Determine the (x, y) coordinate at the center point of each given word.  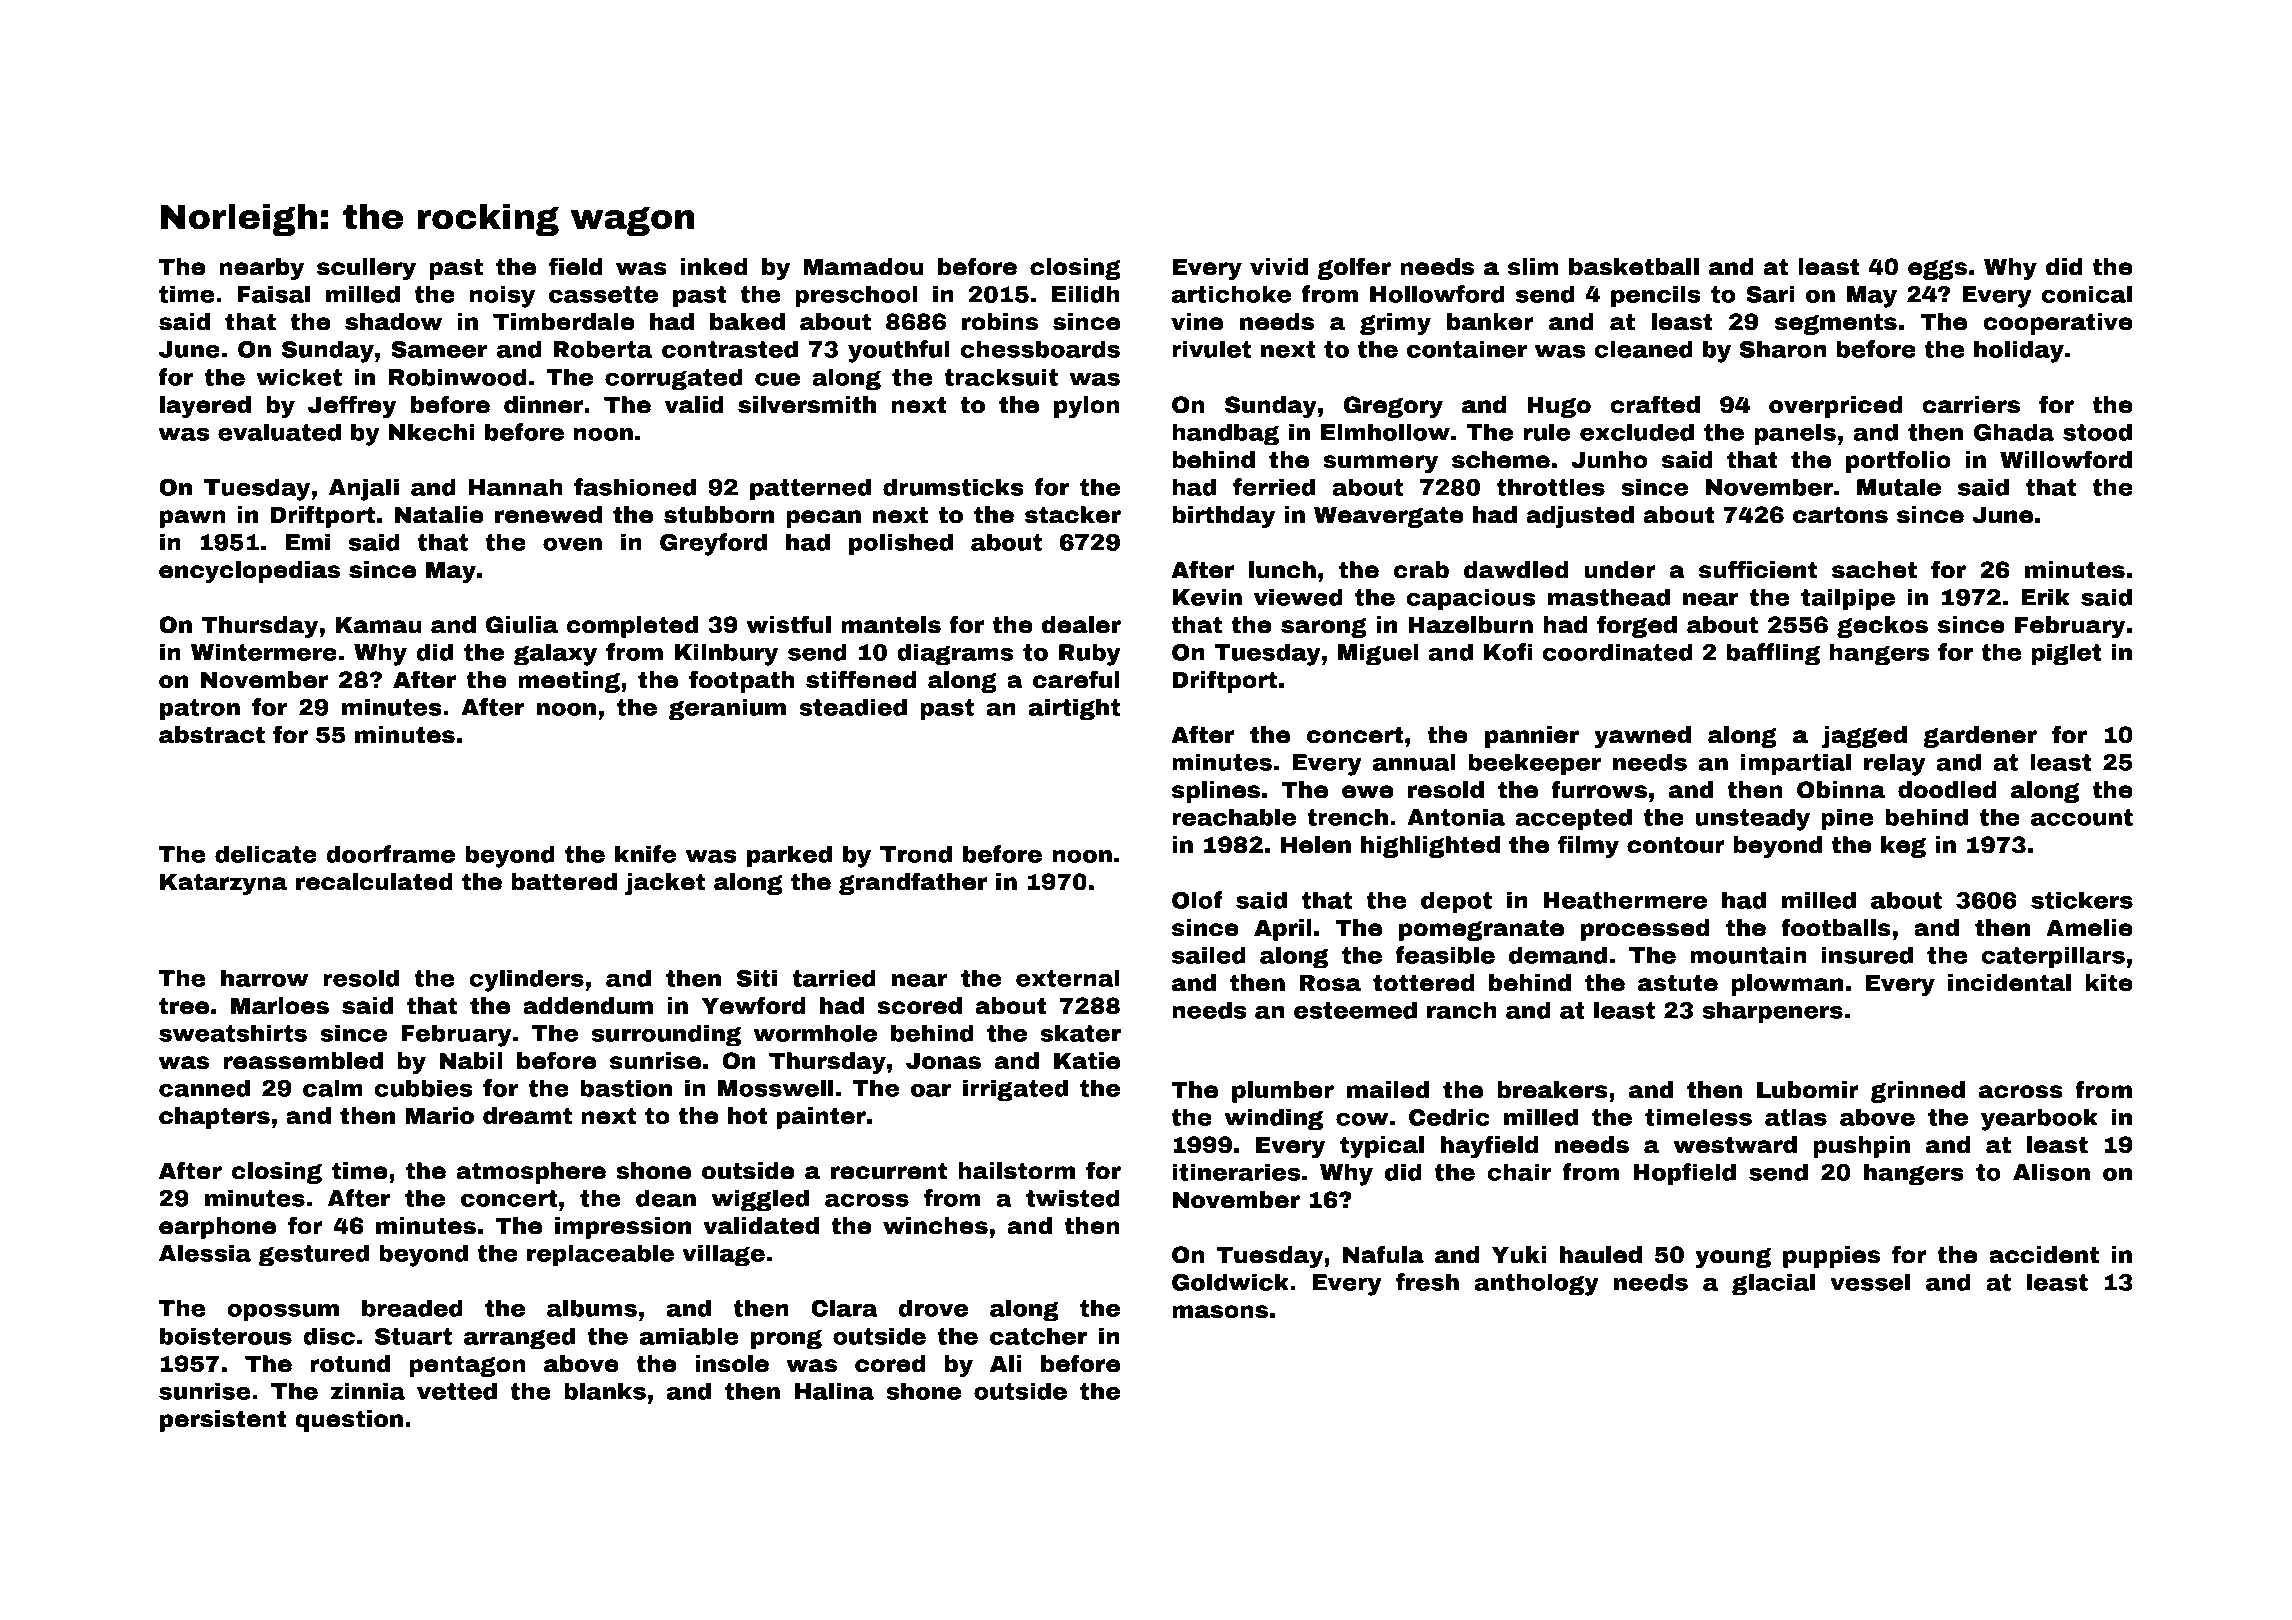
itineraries (1236, 1172)
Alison (2051, 1172)
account (2082, 817)
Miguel (1378, 654)
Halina (834, 1391)
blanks (605, 1391)
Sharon (1783, 349)
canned (204, 1088)
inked (714, 267)
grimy (1395, 324)
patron (200, 709)
